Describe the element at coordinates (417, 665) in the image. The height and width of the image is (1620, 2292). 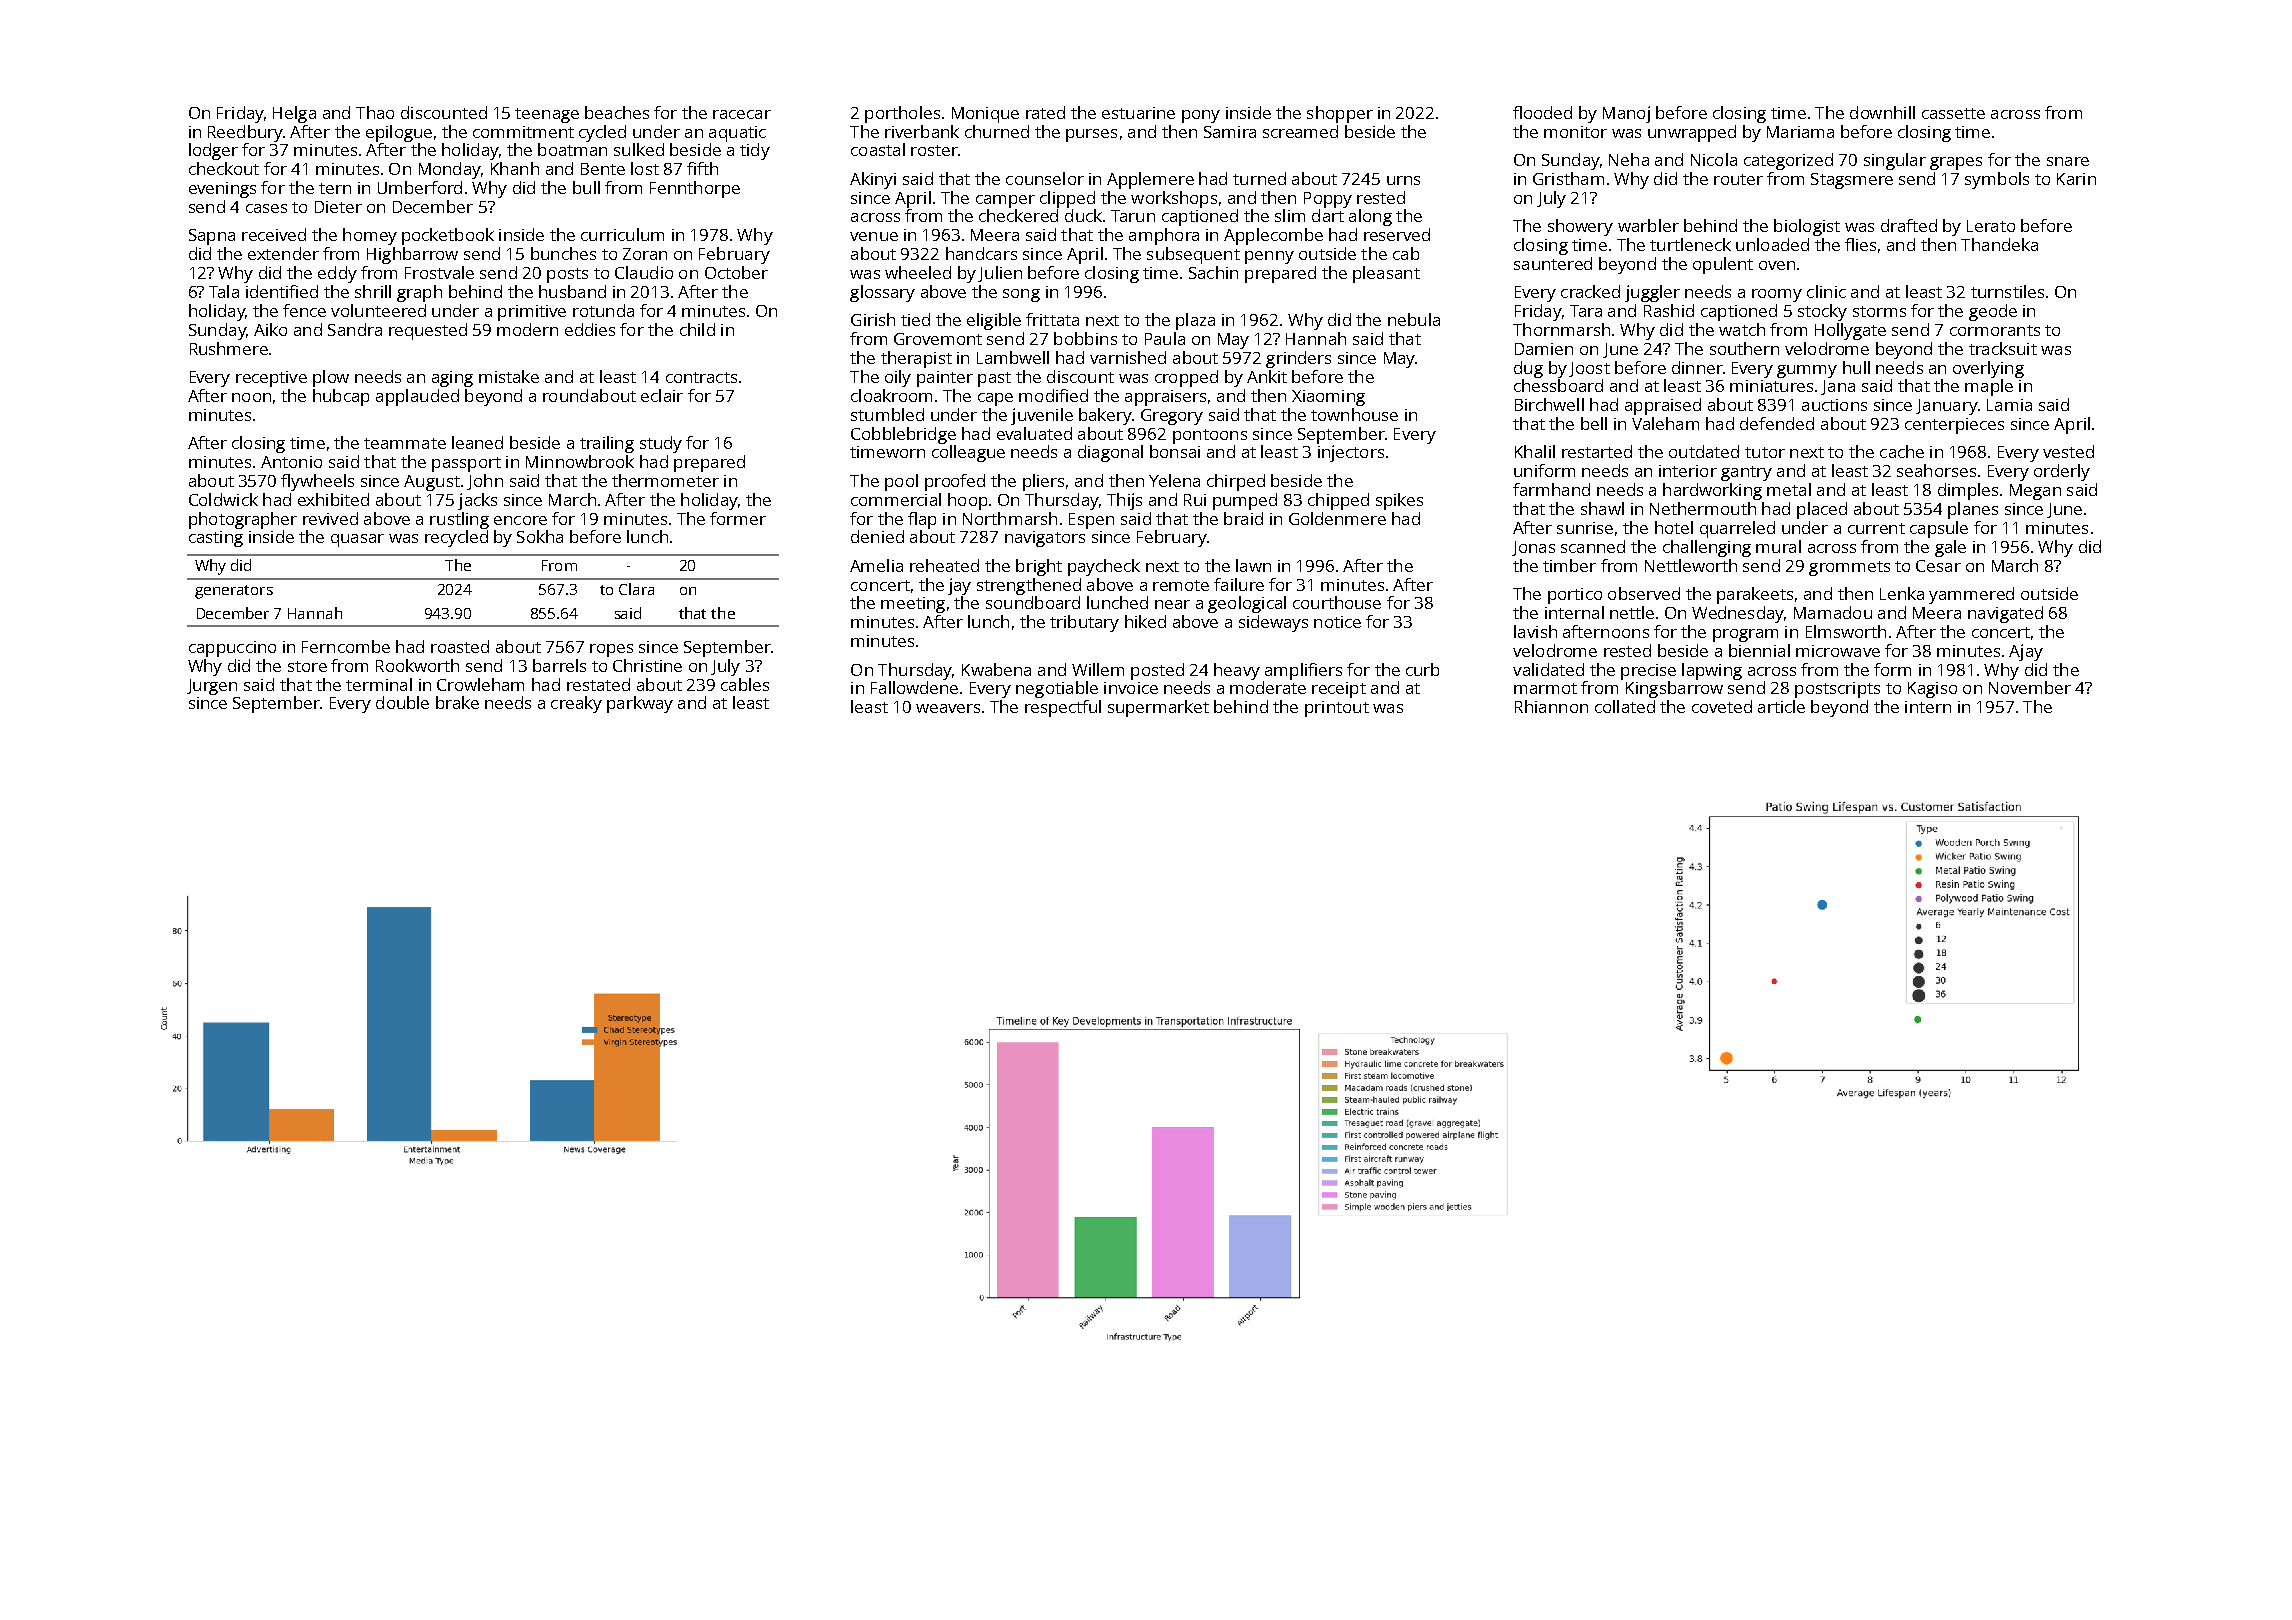
I see `Rookworth` at that location.
